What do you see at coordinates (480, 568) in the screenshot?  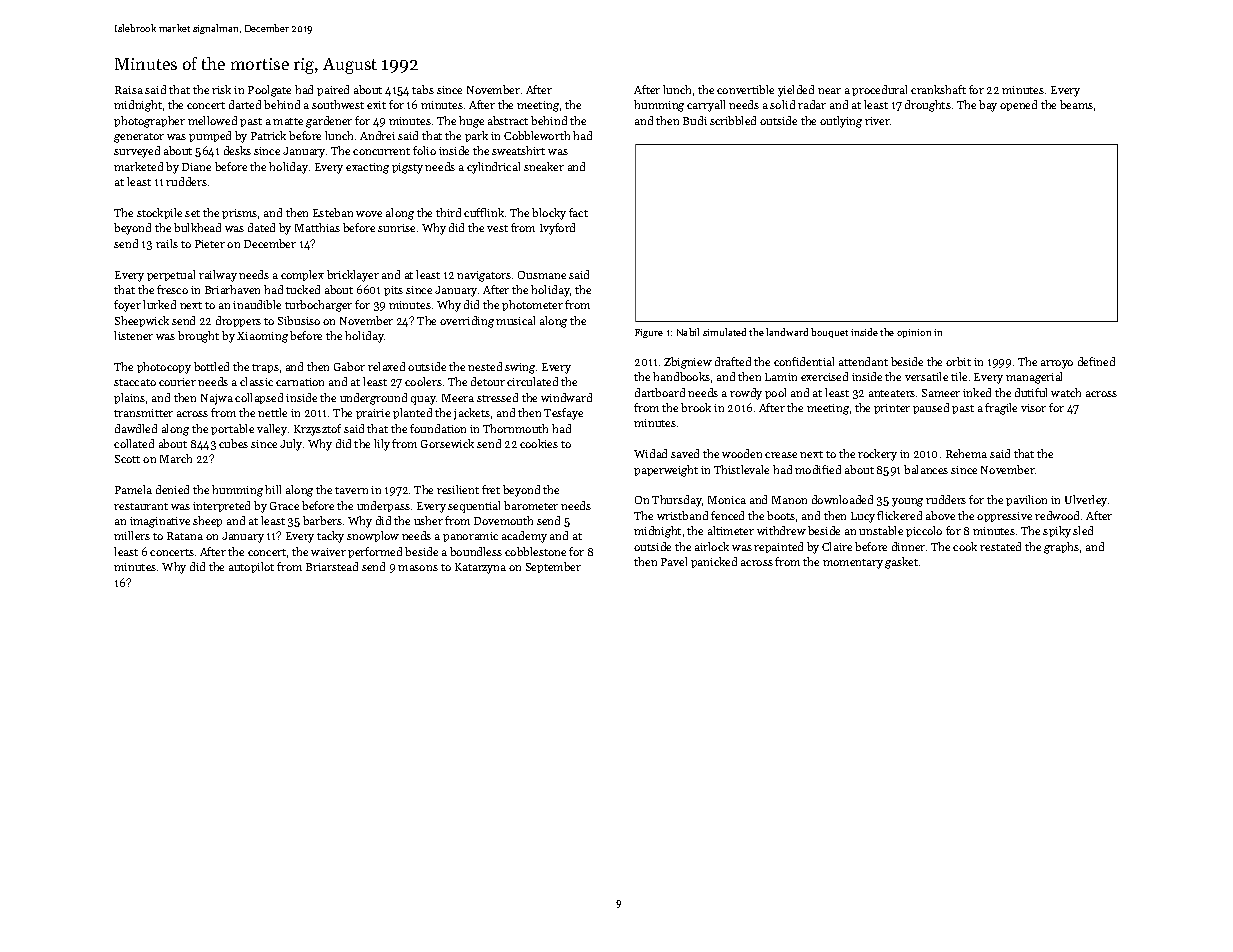 I see `Katarzyna` at bounding box center [480, 568].
